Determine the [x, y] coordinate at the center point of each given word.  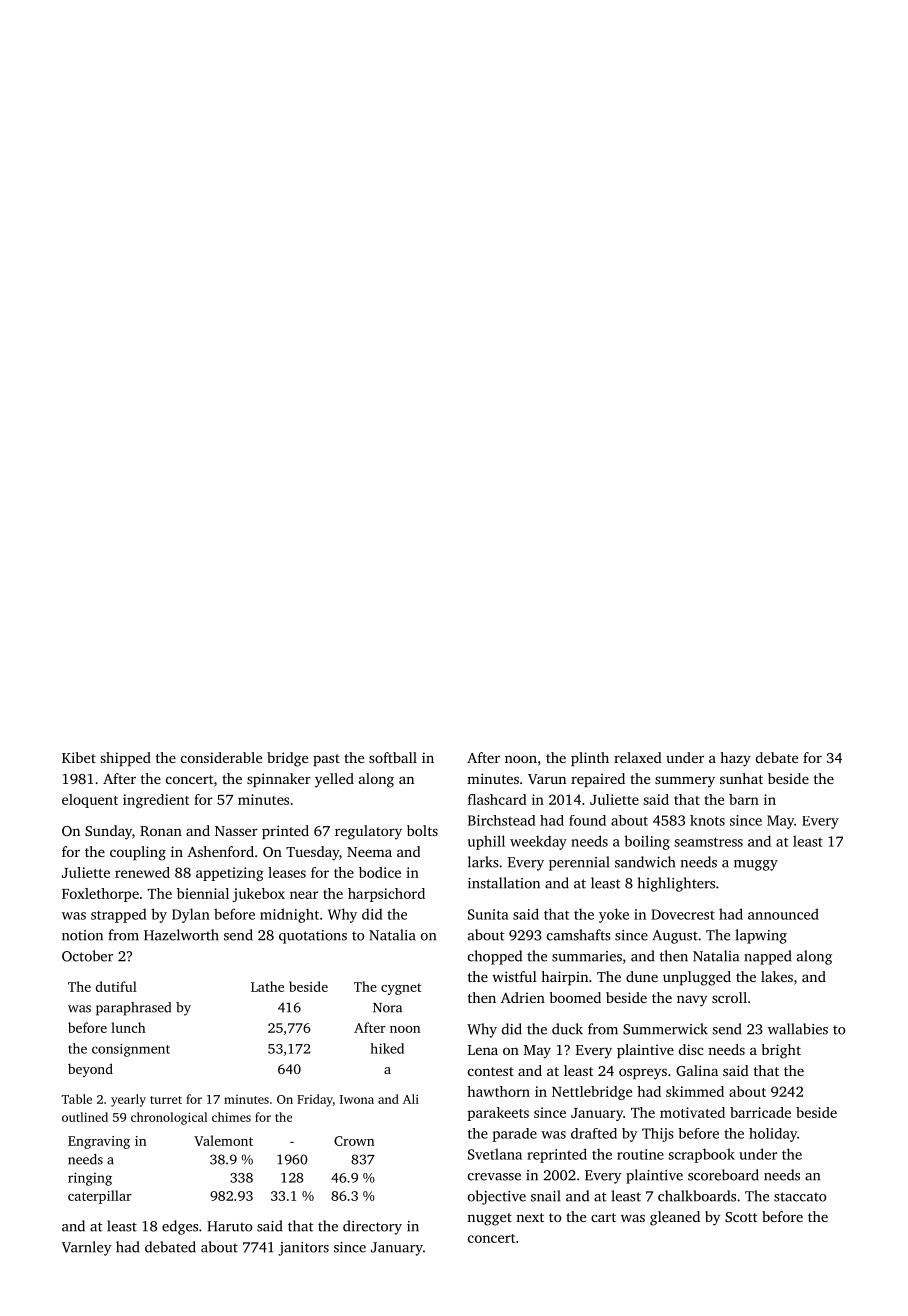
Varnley [87, 1248]
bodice [380, 872]
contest [491, 1071]
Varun [547, 779]
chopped [495, 957]
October [87, 956]
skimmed [695, 1091]
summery [685, 781]
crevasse [494, 1177]
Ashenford [220, 851]
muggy [756, 865]
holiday [773, 1135]
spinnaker [279, 780]
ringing [90, 1179]
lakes [777, 976]
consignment [131, 1050]
